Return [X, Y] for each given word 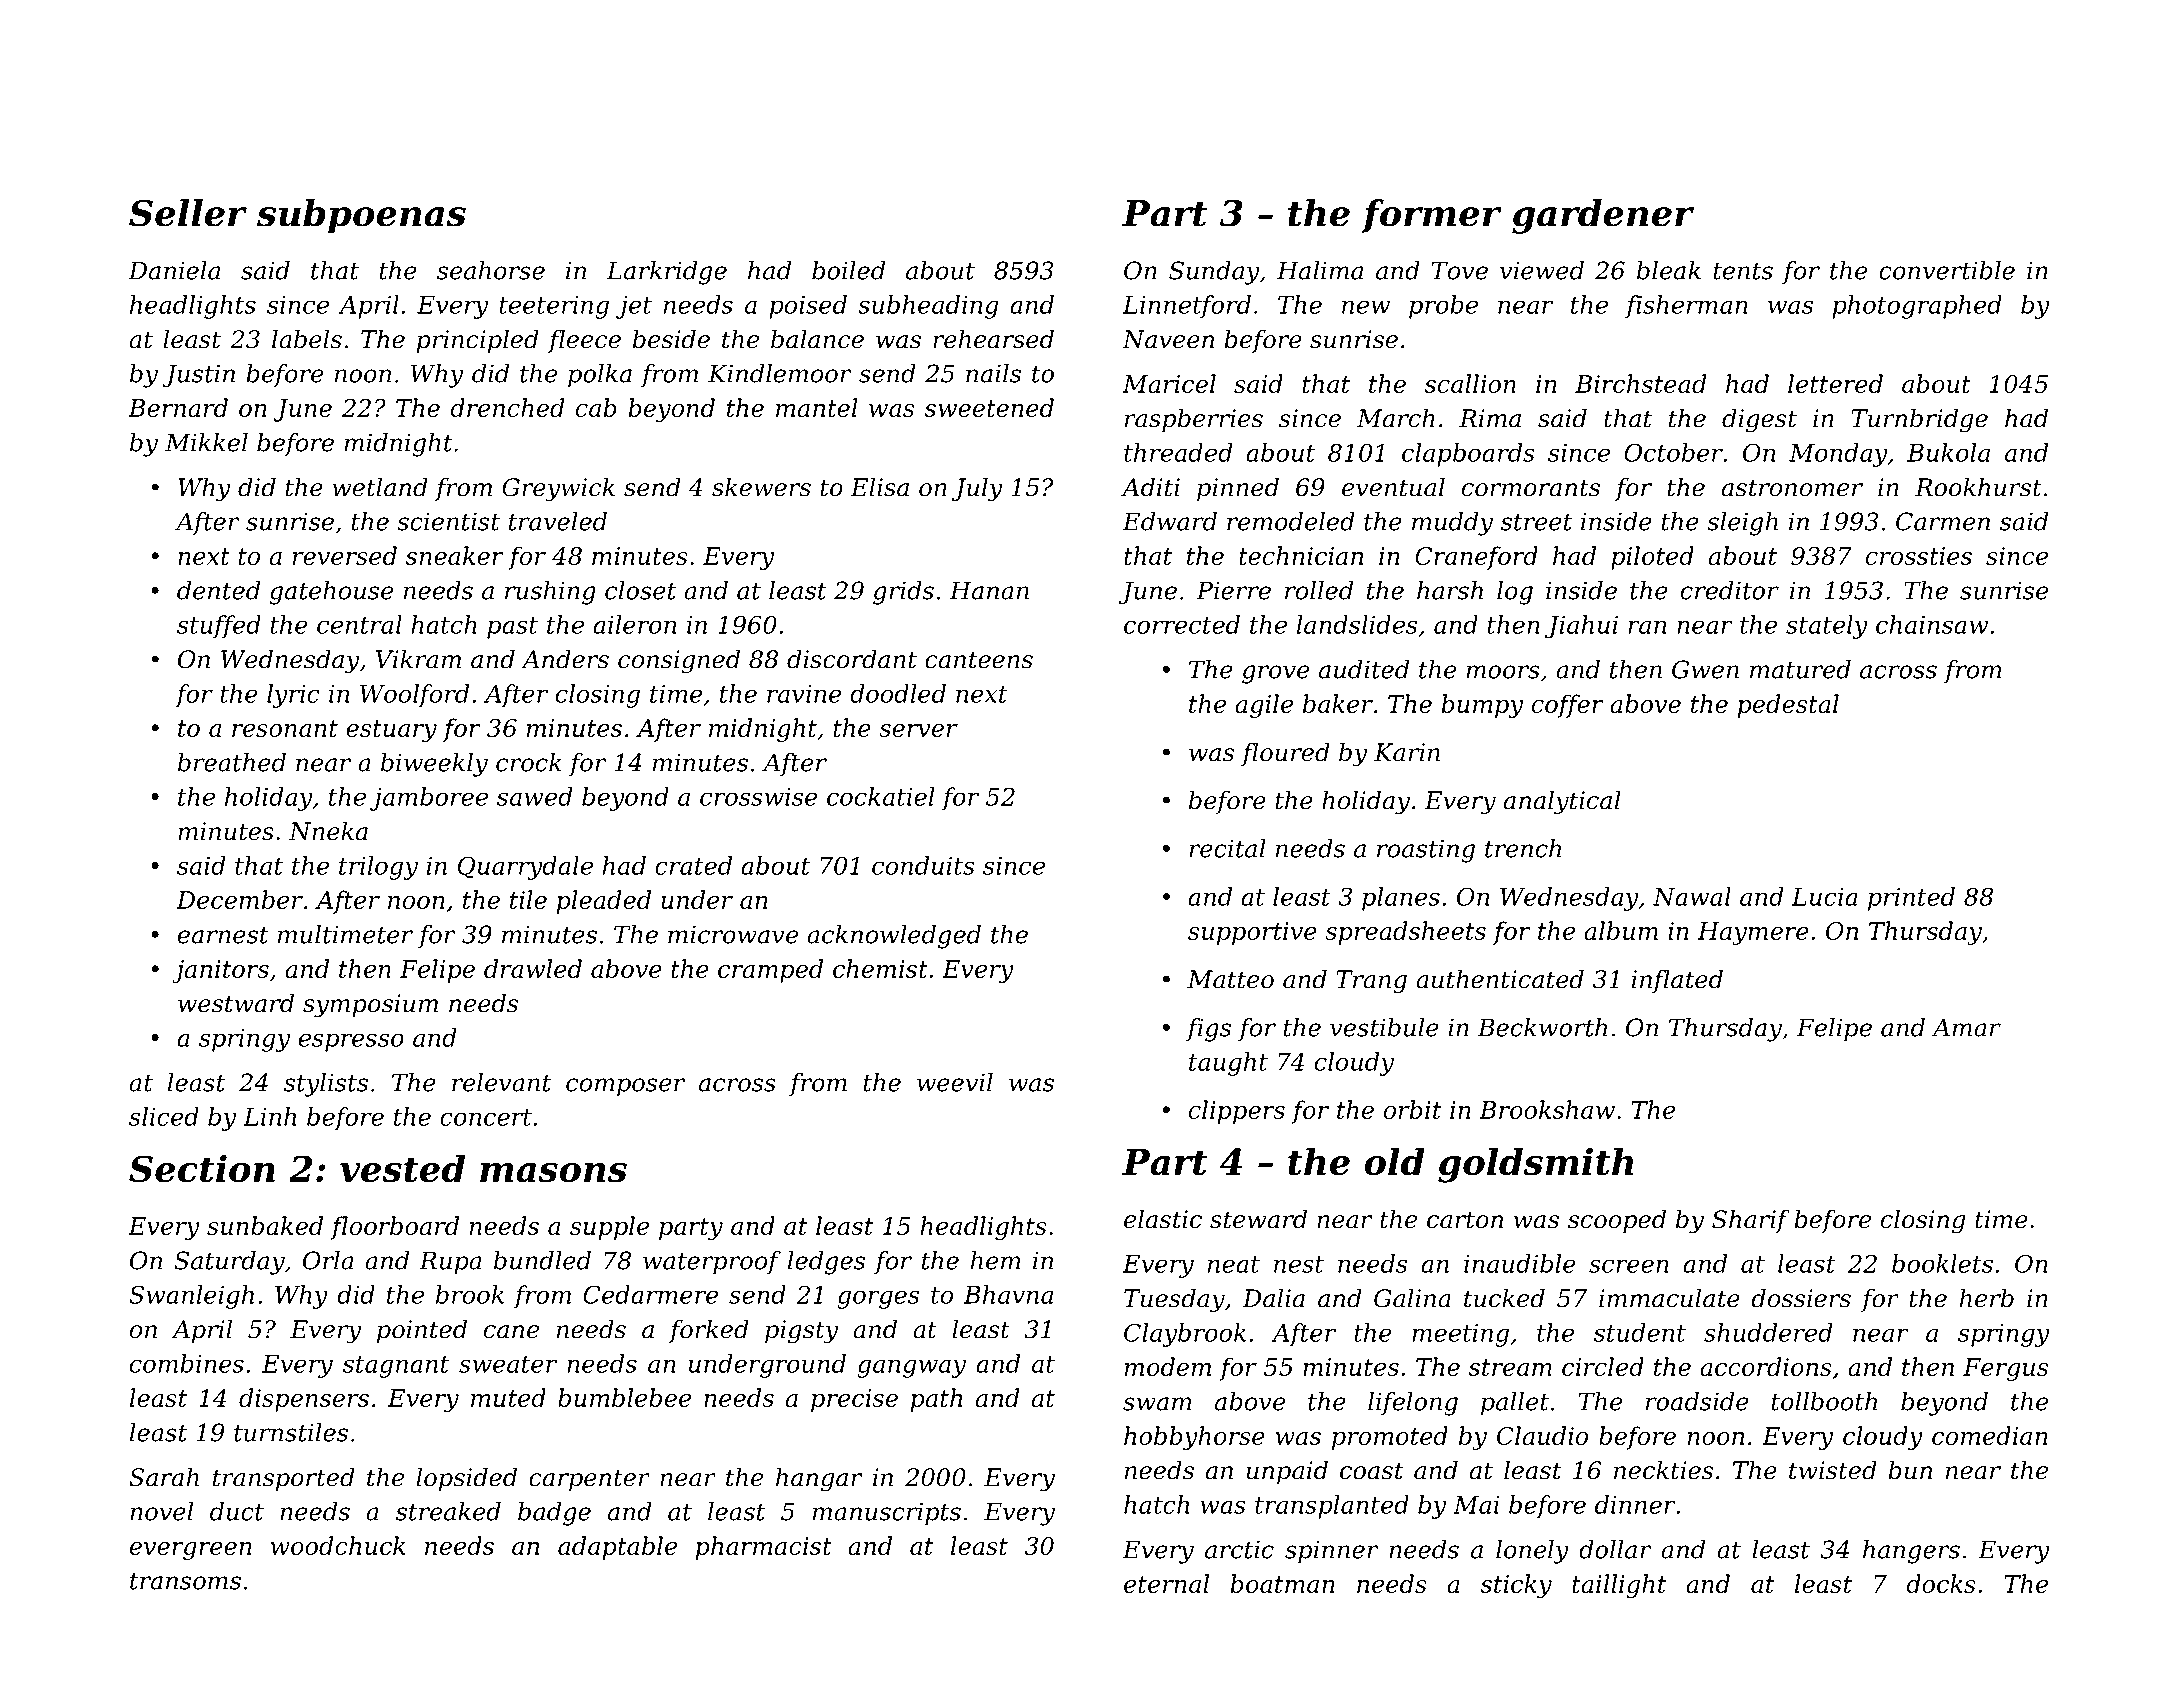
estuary [391, 731]
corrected [1182, 624]
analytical [1562, 802]
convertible [1947, 270]
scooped [1617, 1221]
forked [709, 1331]
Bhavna [1008, 1294]
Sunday [1214, 273]
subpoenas [361, 216]
